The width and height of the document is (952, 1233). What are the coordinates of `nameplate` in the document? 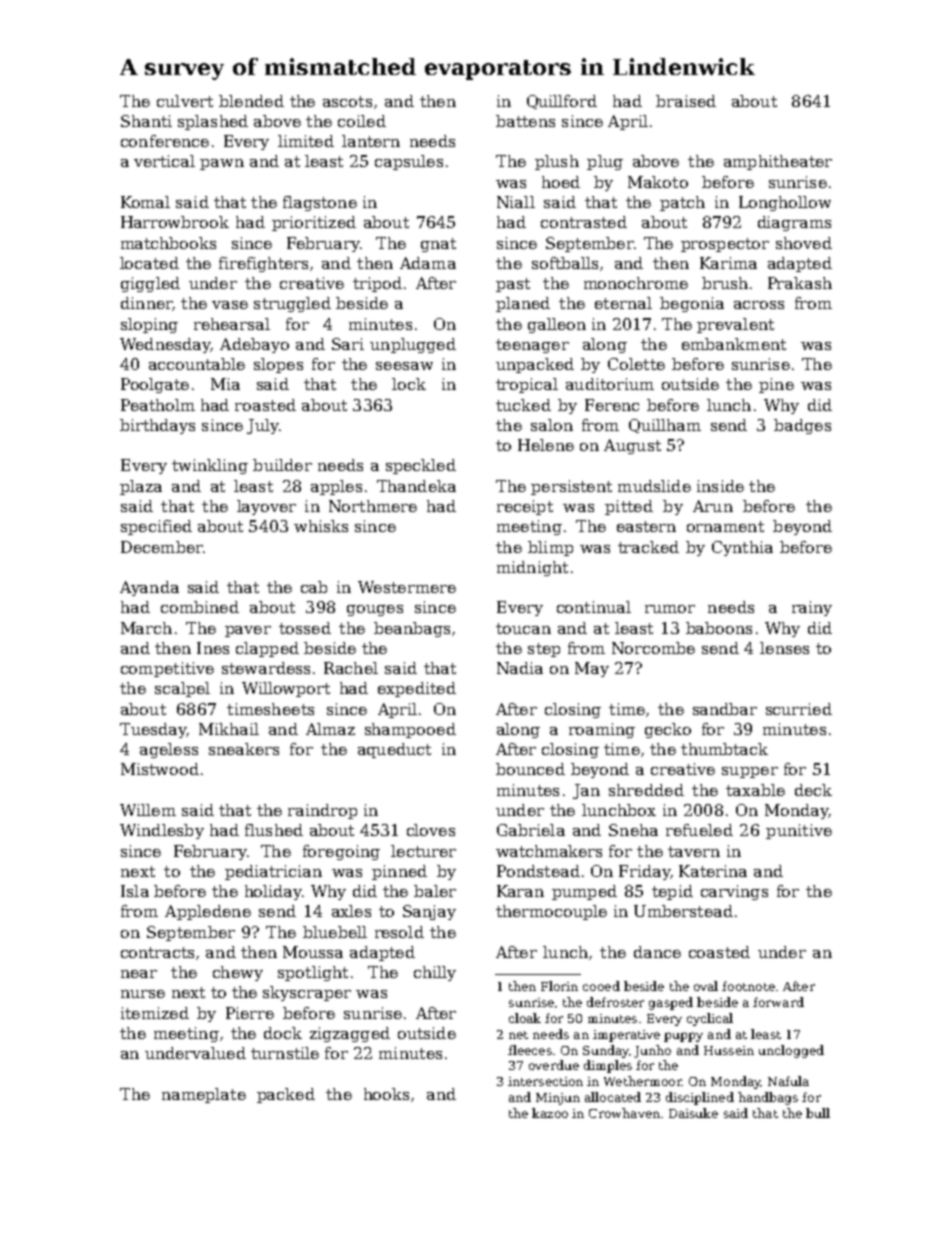 It's located at (204, 1095).
